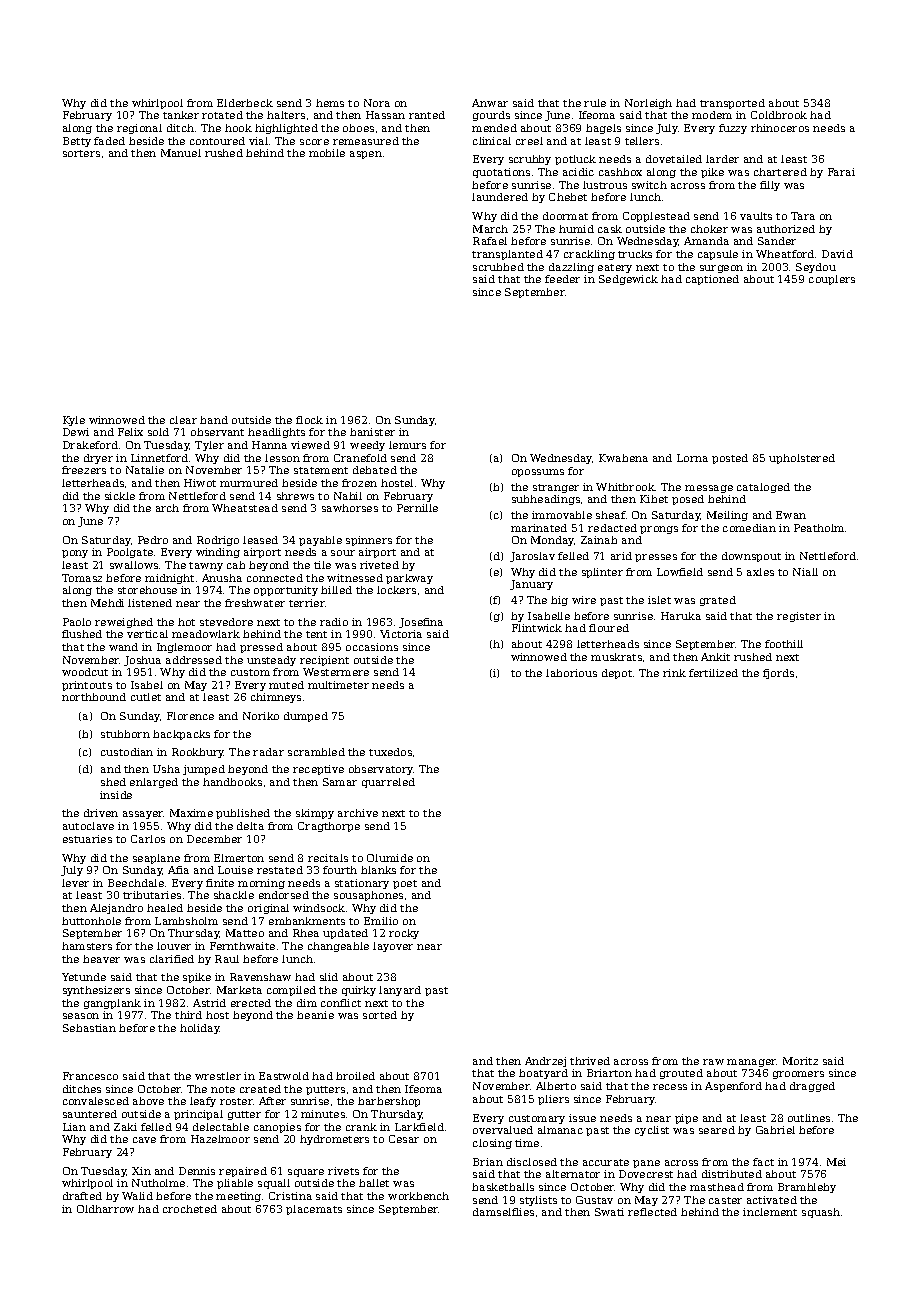  What do you see at coordinates (498, 267) in the document?
I see `scrubbed` at bounding box center [498, 267].
